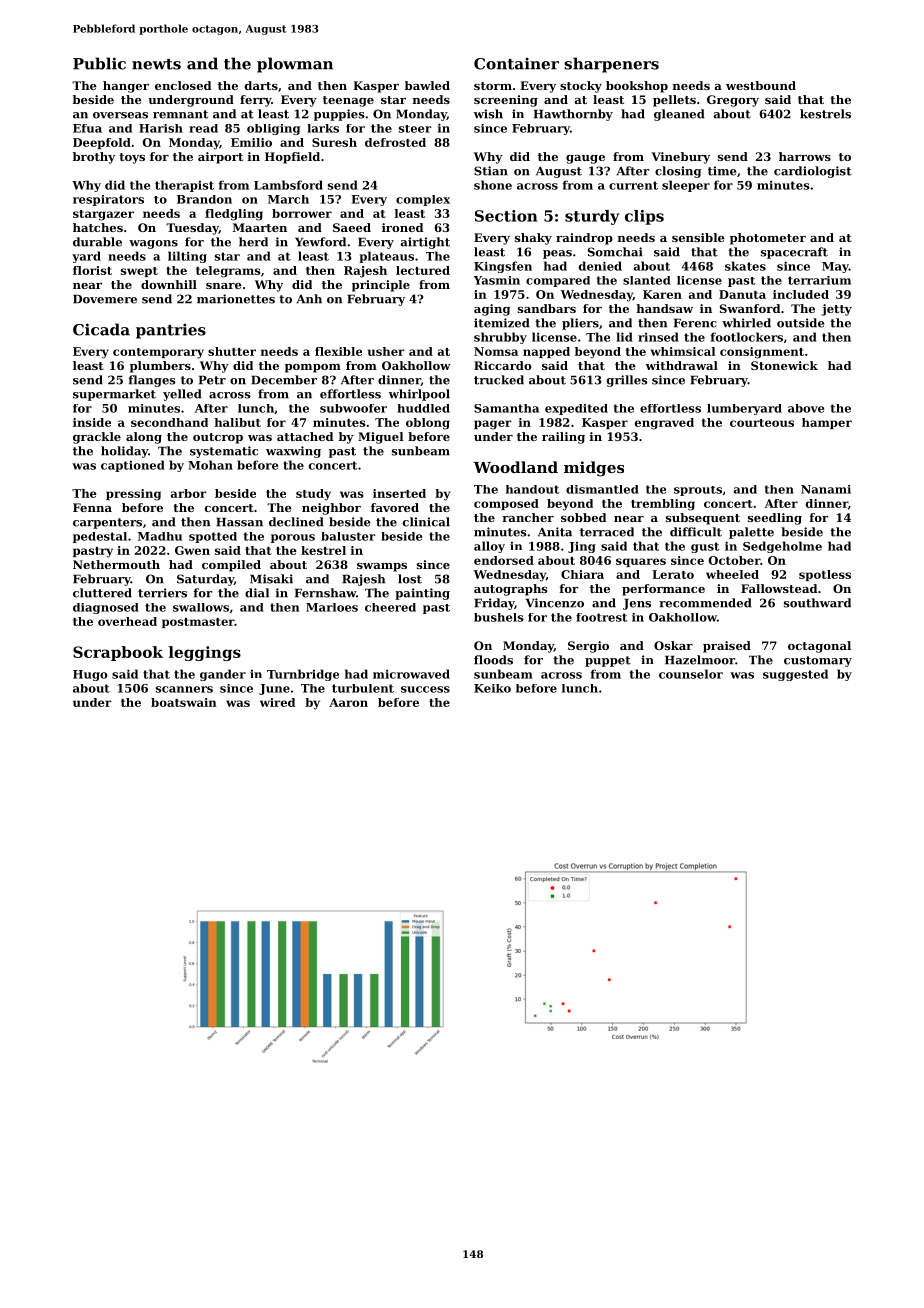 Image resolution: width=924 pixels, height=1308 pixels. Describe the element at coordinates (663, 590) in the document. I see `performance` at that location.
